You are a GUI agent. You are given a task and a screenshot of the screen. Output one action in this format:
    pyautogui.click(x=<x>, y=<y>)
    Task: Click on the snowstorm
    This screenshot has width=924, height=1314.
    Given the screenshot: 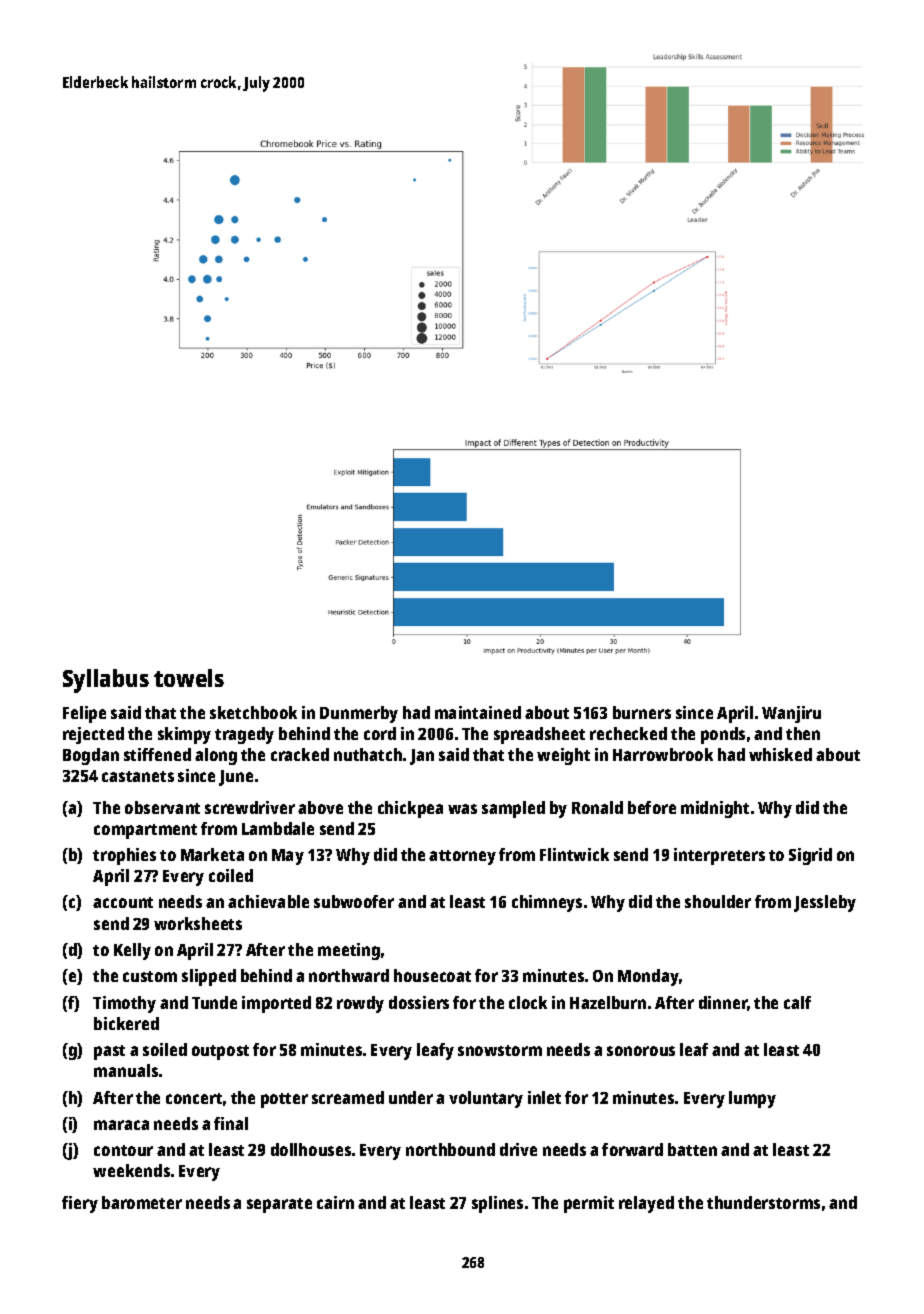 What is the action you would take?
    pyautogui.click(x=500, y=1050)
